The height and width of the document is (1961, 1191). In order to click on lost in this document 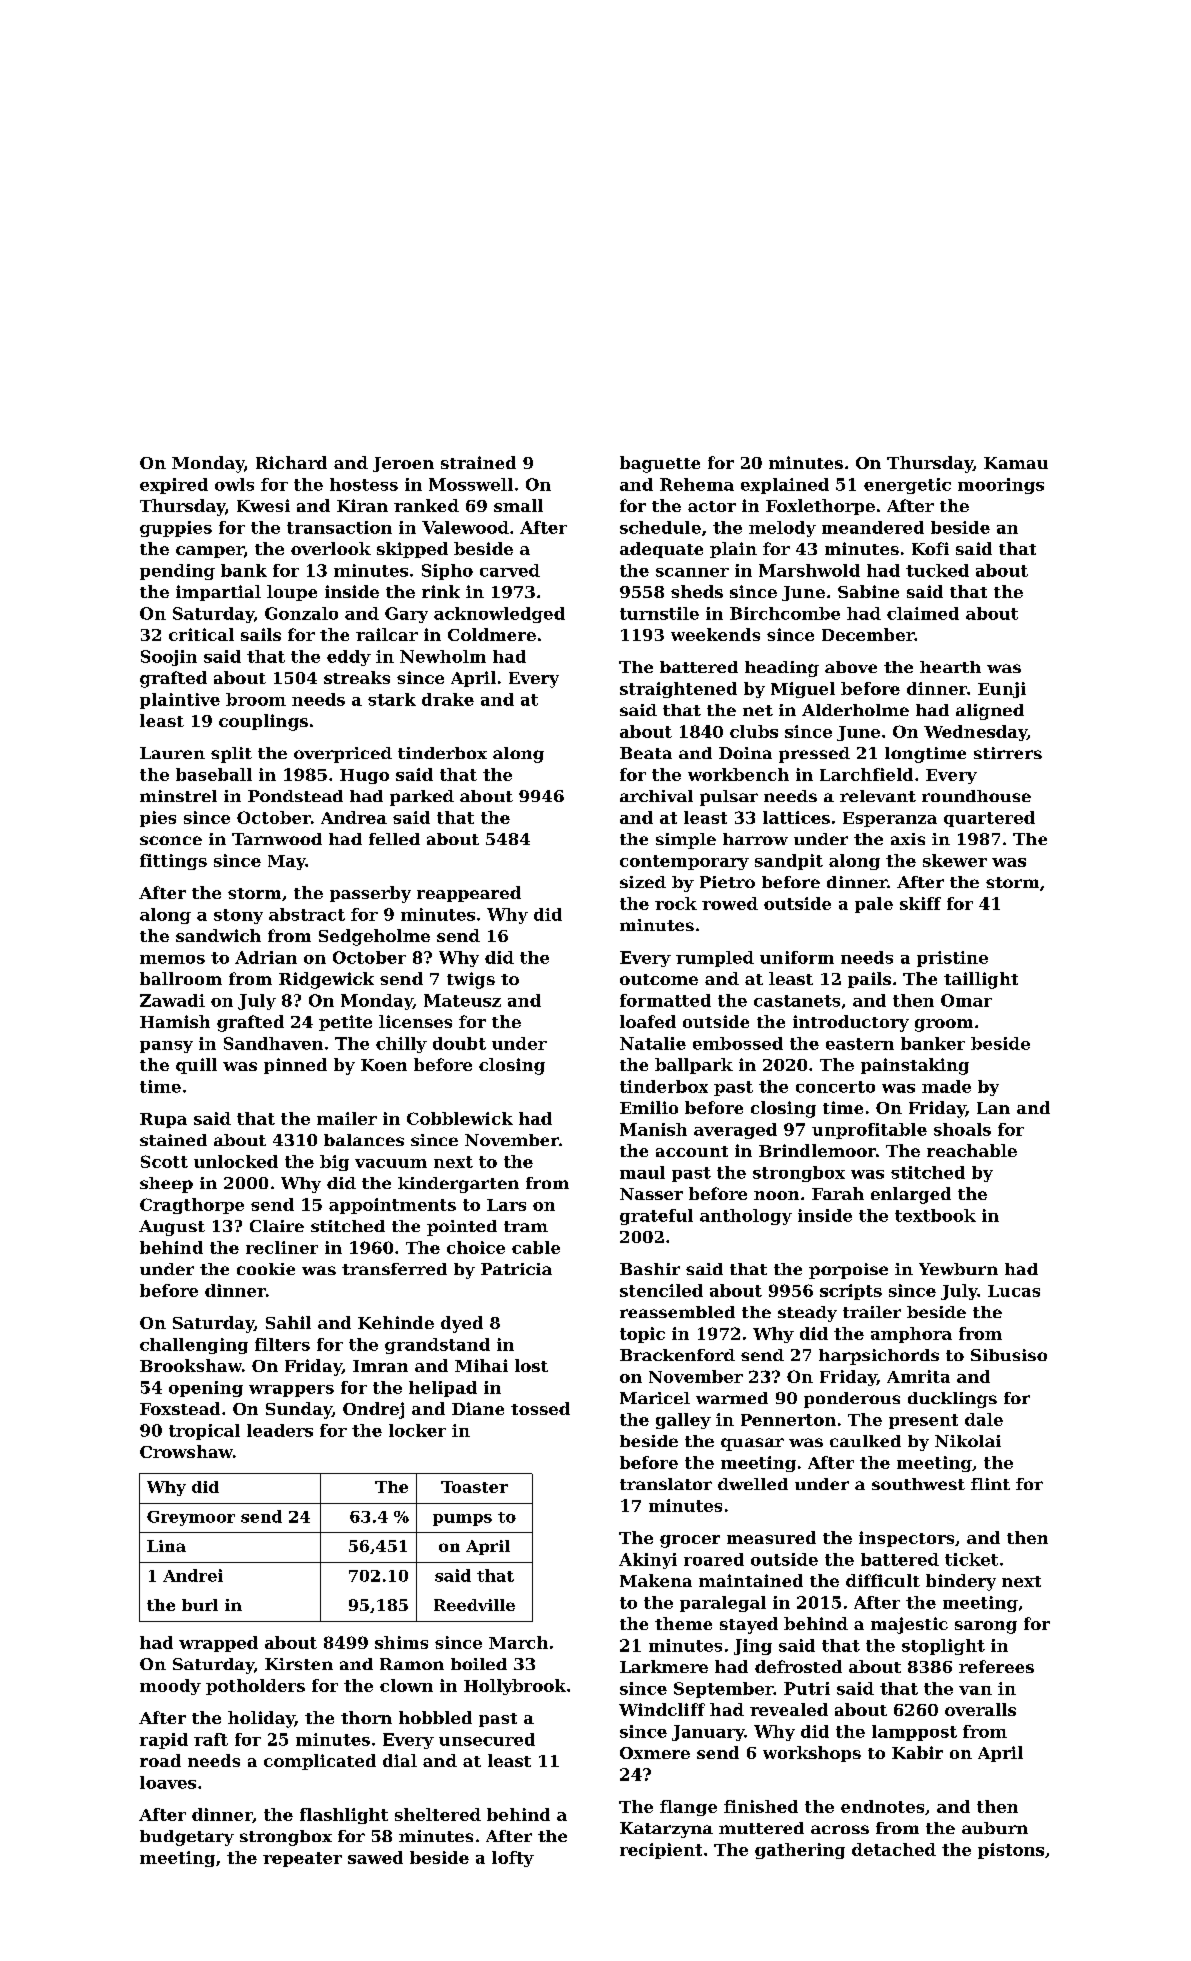, I will do `click(531, 1365)`.
